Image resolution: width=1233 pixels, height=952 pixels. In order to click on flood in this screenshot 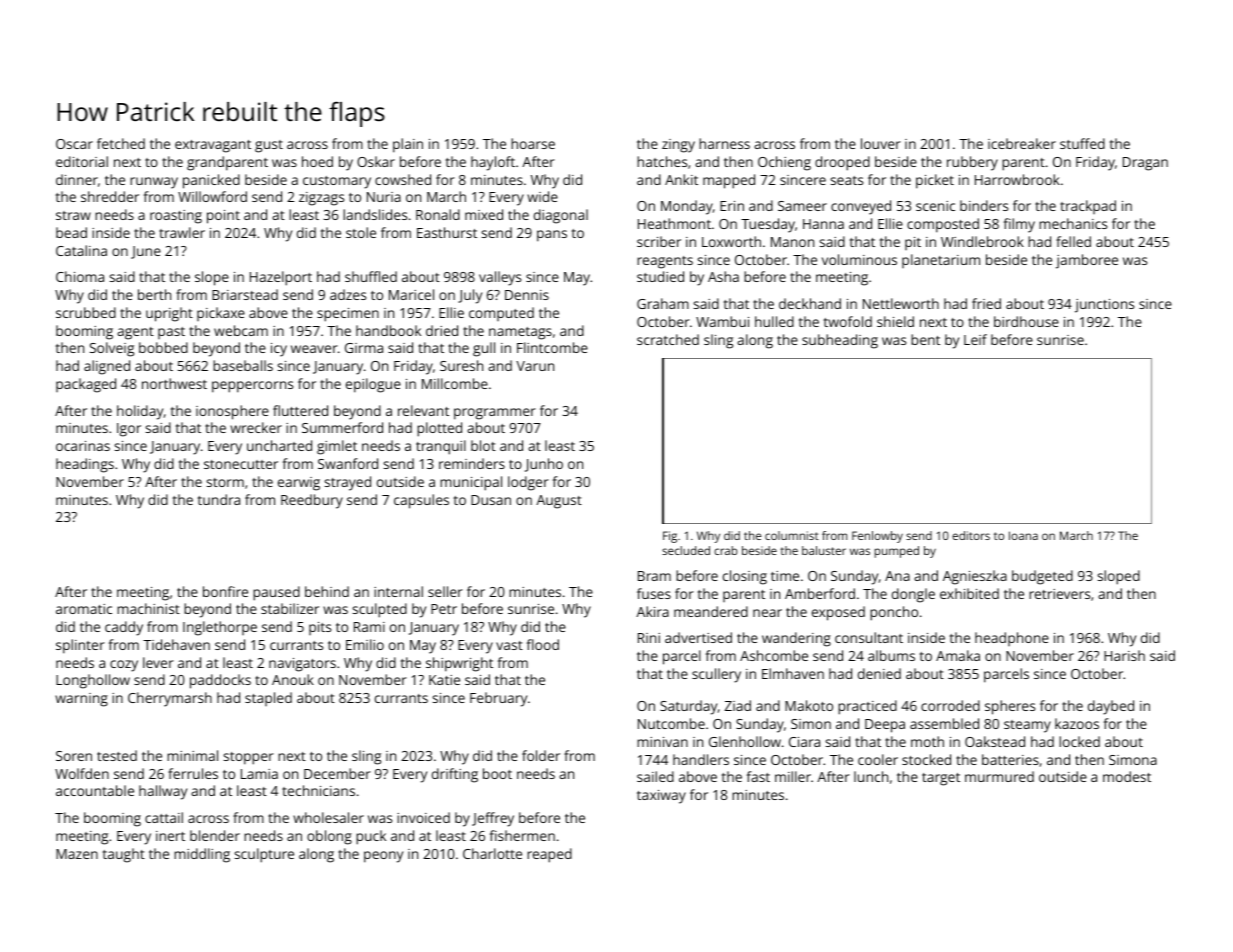, I will do `click(543, 644)`.
